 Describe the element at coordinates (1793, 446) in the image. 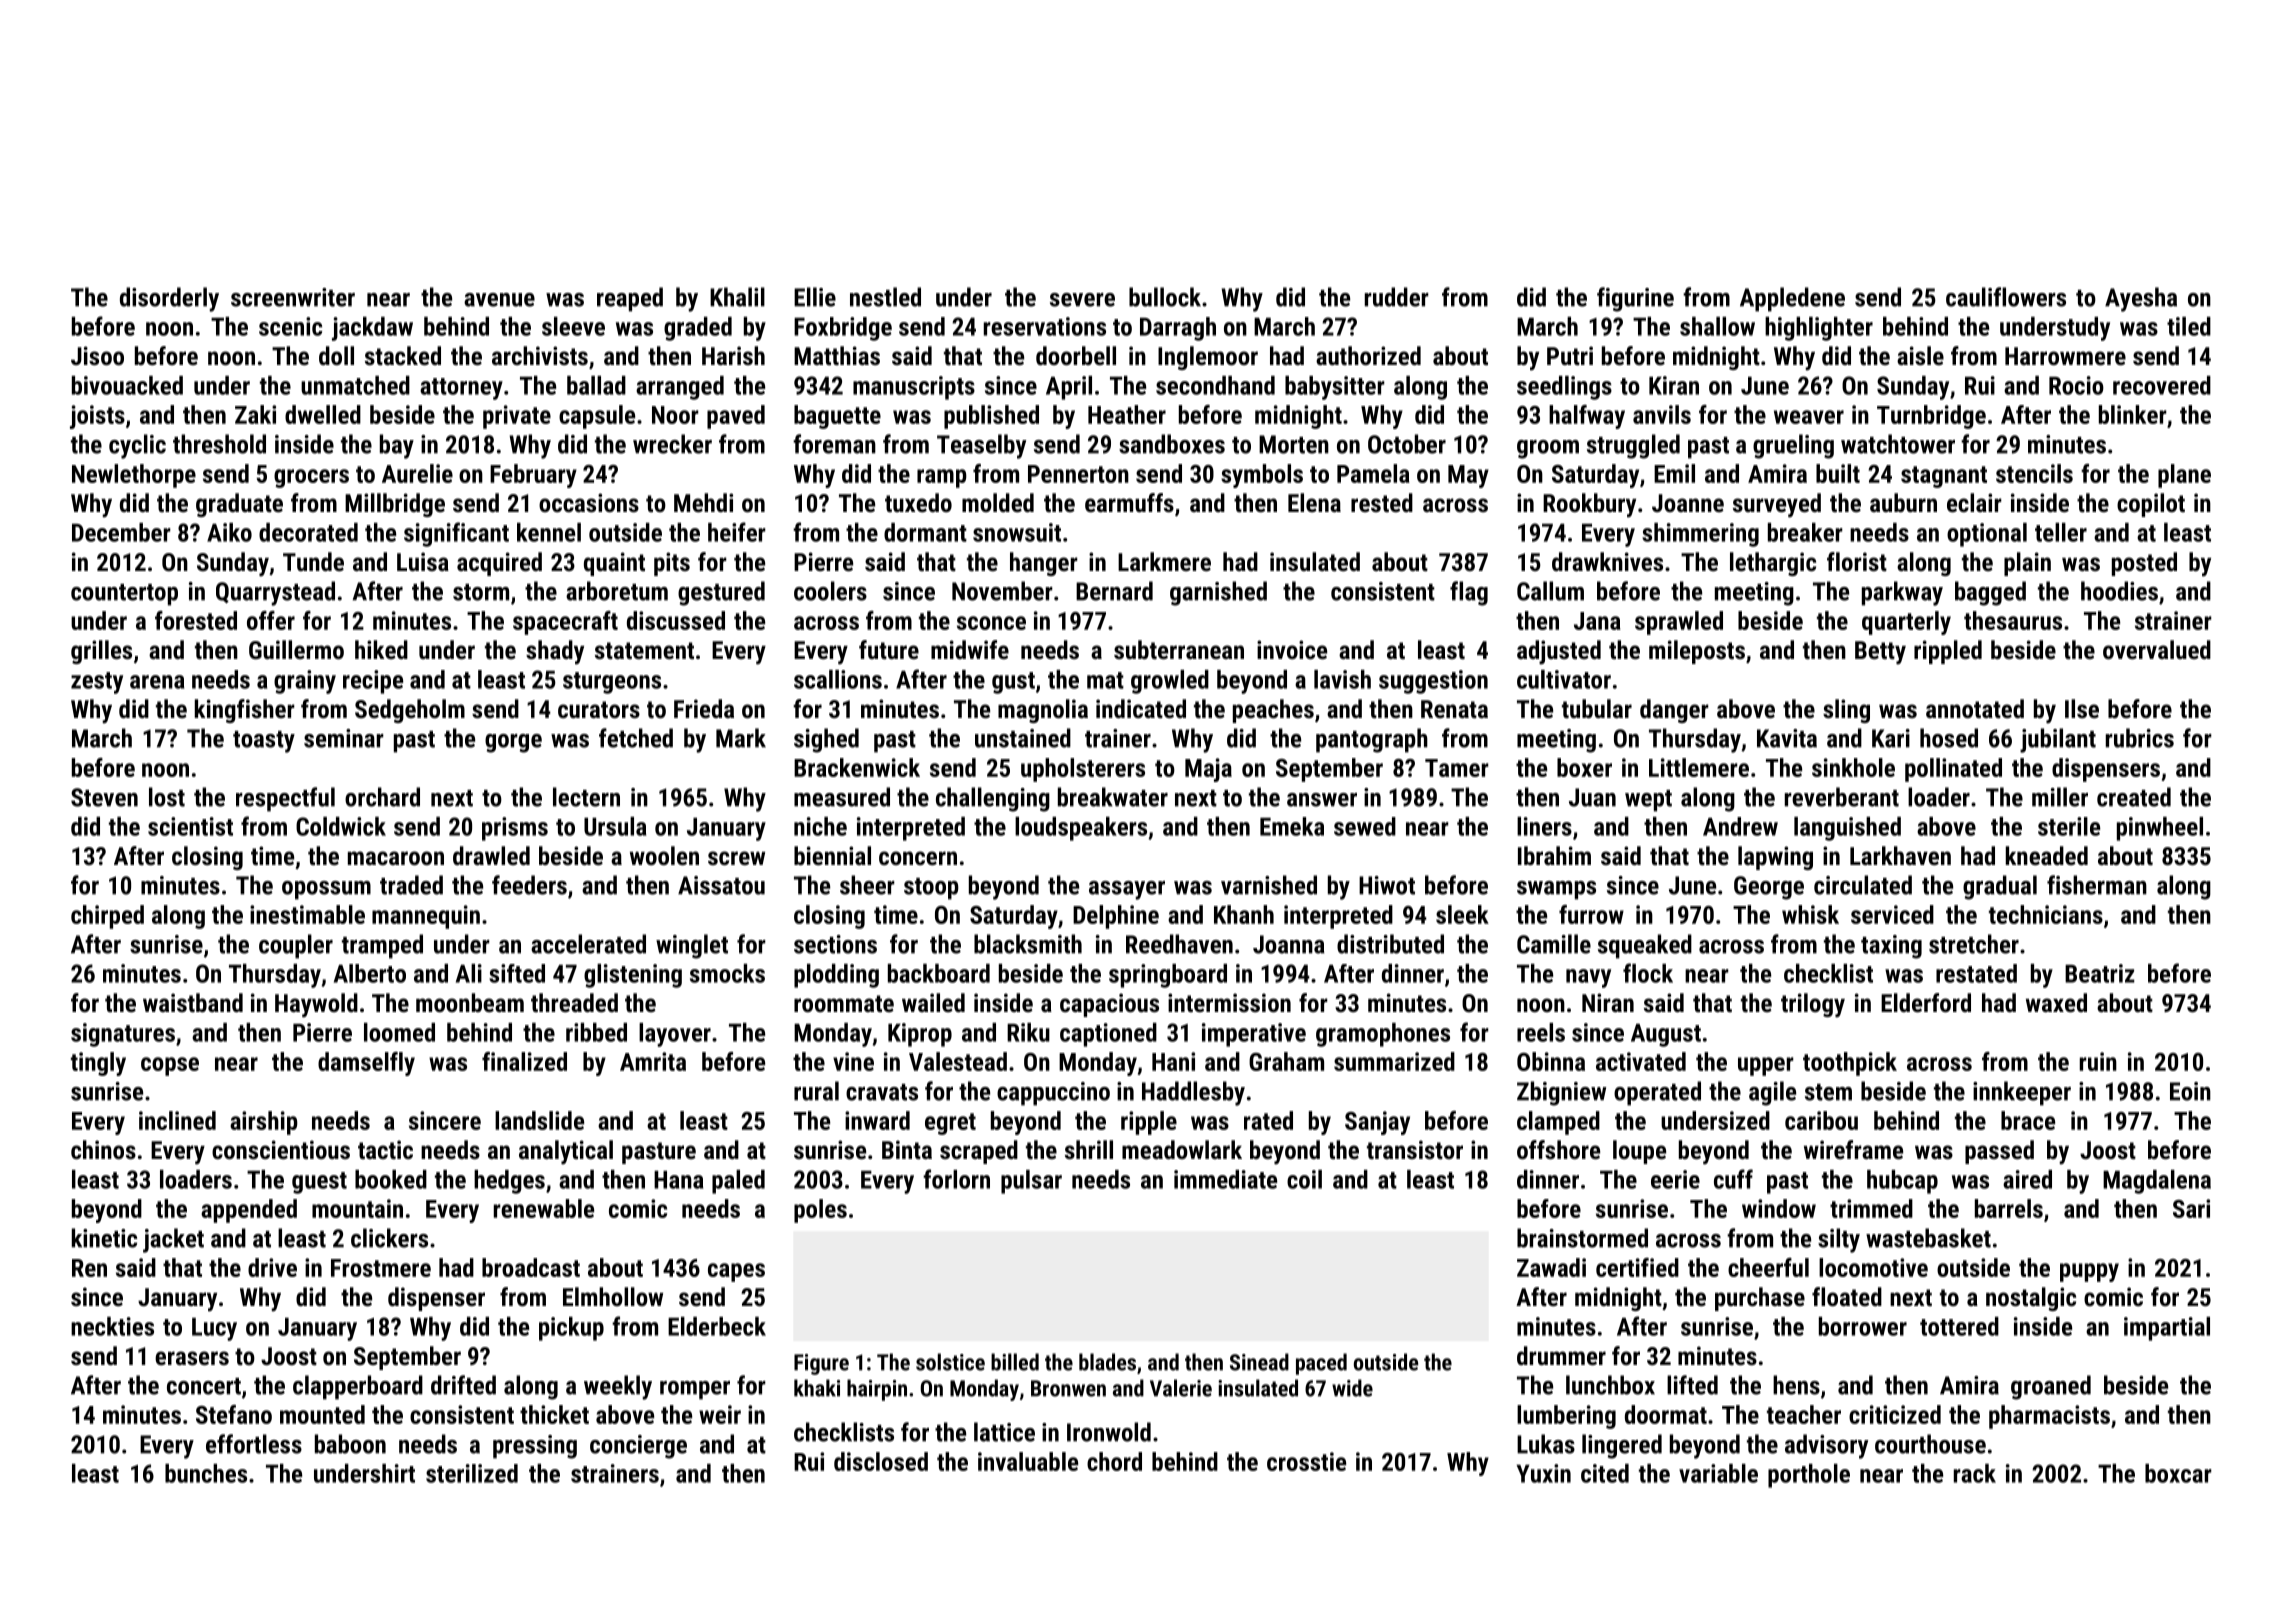

I see `grueling` at that location.
